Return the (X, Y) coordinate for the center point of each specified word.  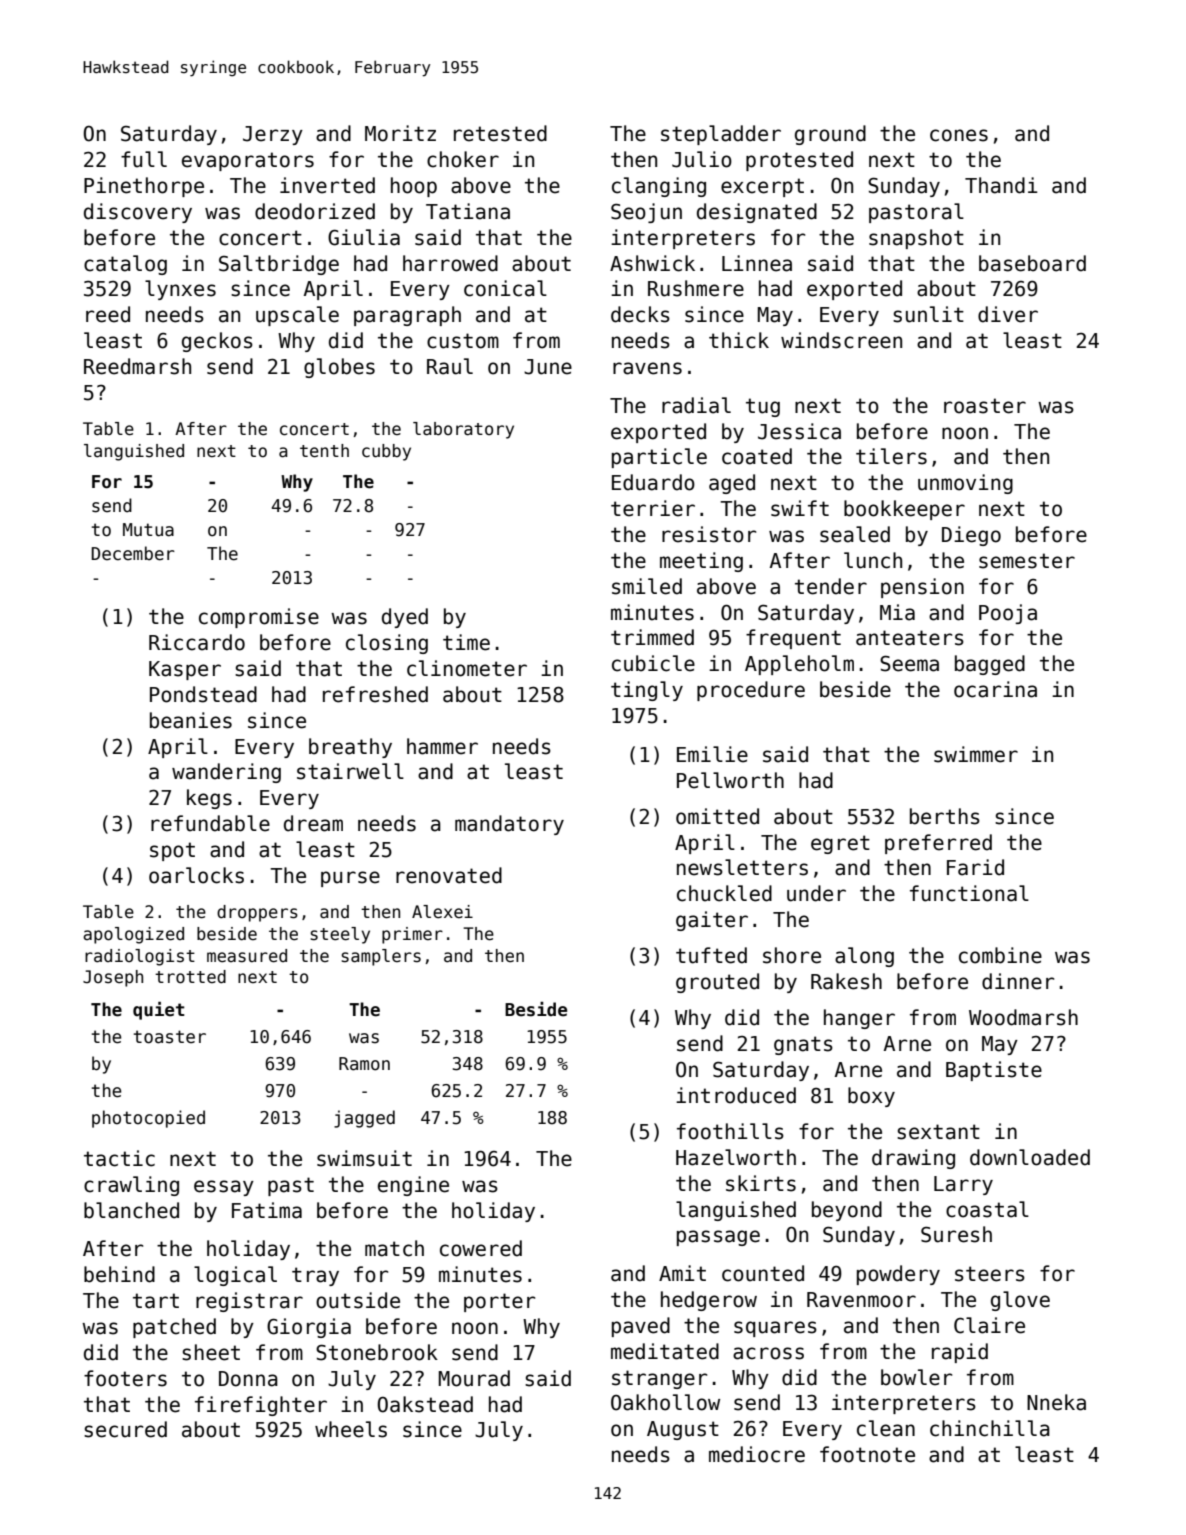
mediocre (757, 1454)
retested (500, 133)
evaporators (248, 161)
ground (830, 135)
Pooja (1008, 614)
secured (125, 1429)
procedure (751, 691)
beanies (191, 720)
